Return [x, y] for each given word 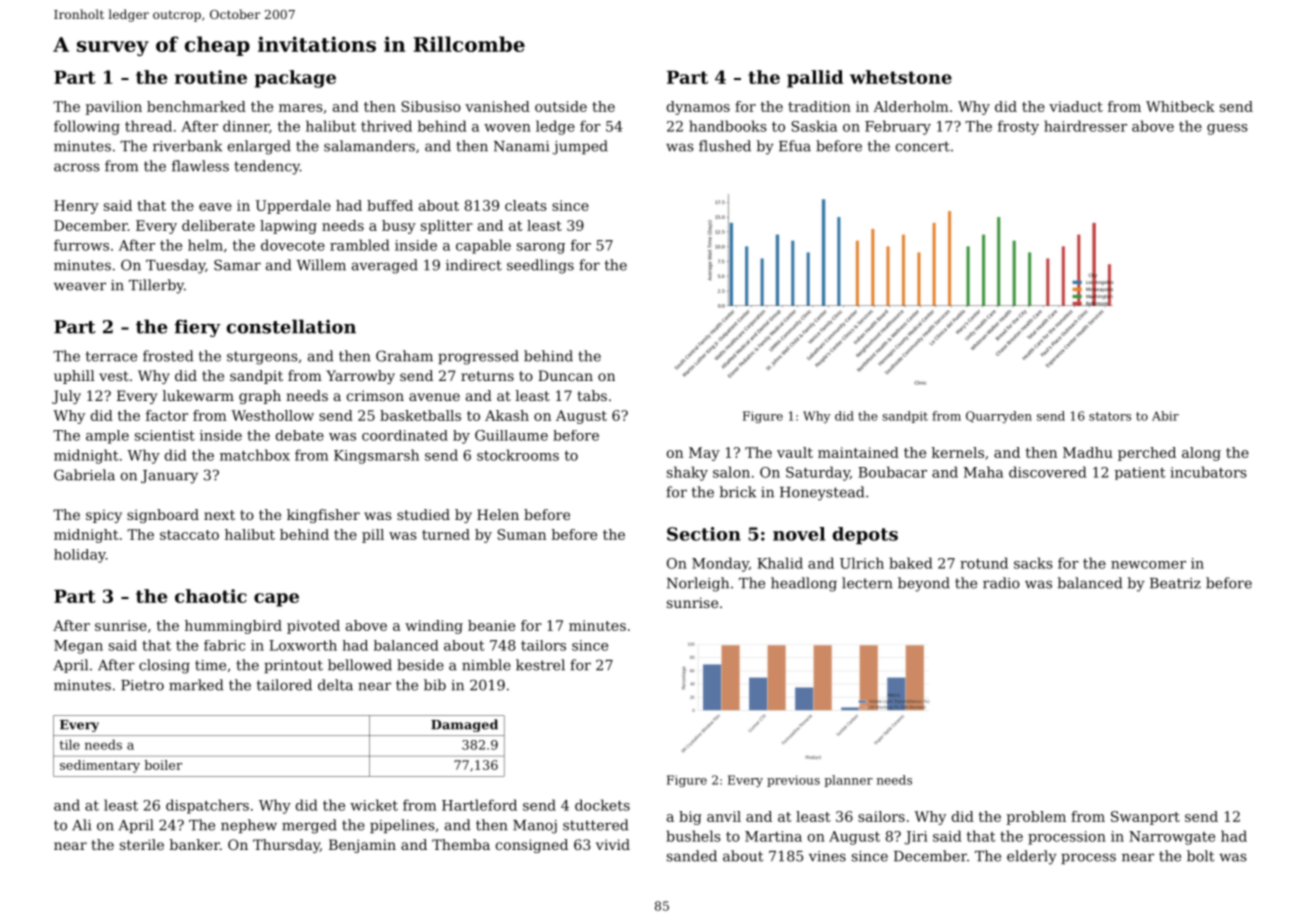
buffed [390, 205]
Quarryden [999, 417]
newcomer [1148, 565]
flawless [200, 166]
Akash [507, 415]
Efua [795, 146]
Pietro [142, 685]
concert [923, 146]
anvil [724, 816]
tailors [543, 645]
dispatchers [207, 806]
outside [561, 106]
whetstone [901, 77]
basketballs [420, 415]
